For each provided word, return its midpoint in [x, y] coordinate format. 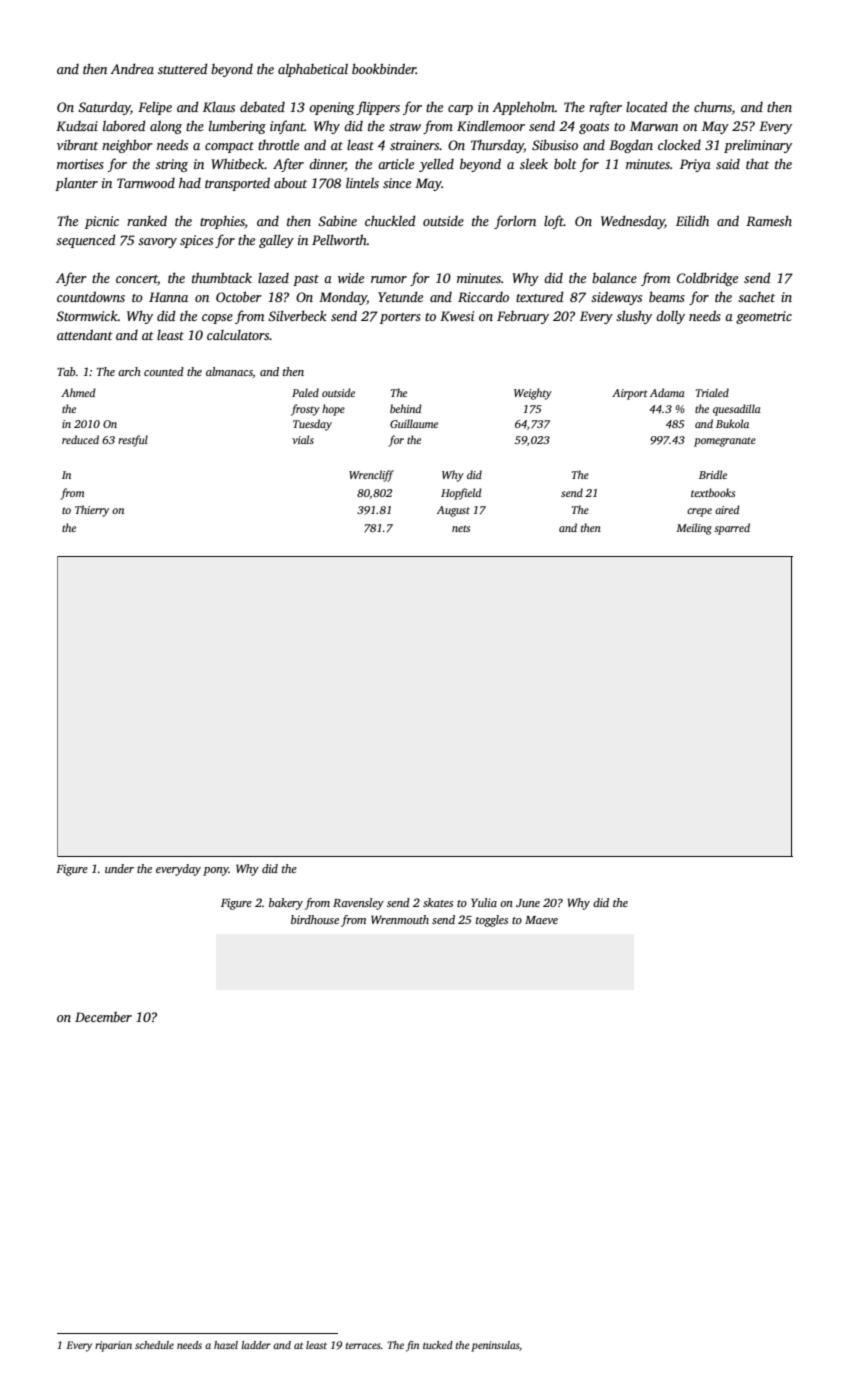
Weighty [533, 394]
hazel [226, 1345]
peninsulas [495, 1346]
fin [412, 1346]
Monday [343, 298]
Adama [667, 392]
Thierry [92, 511]
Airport [629, 394]
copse [217, 319]
